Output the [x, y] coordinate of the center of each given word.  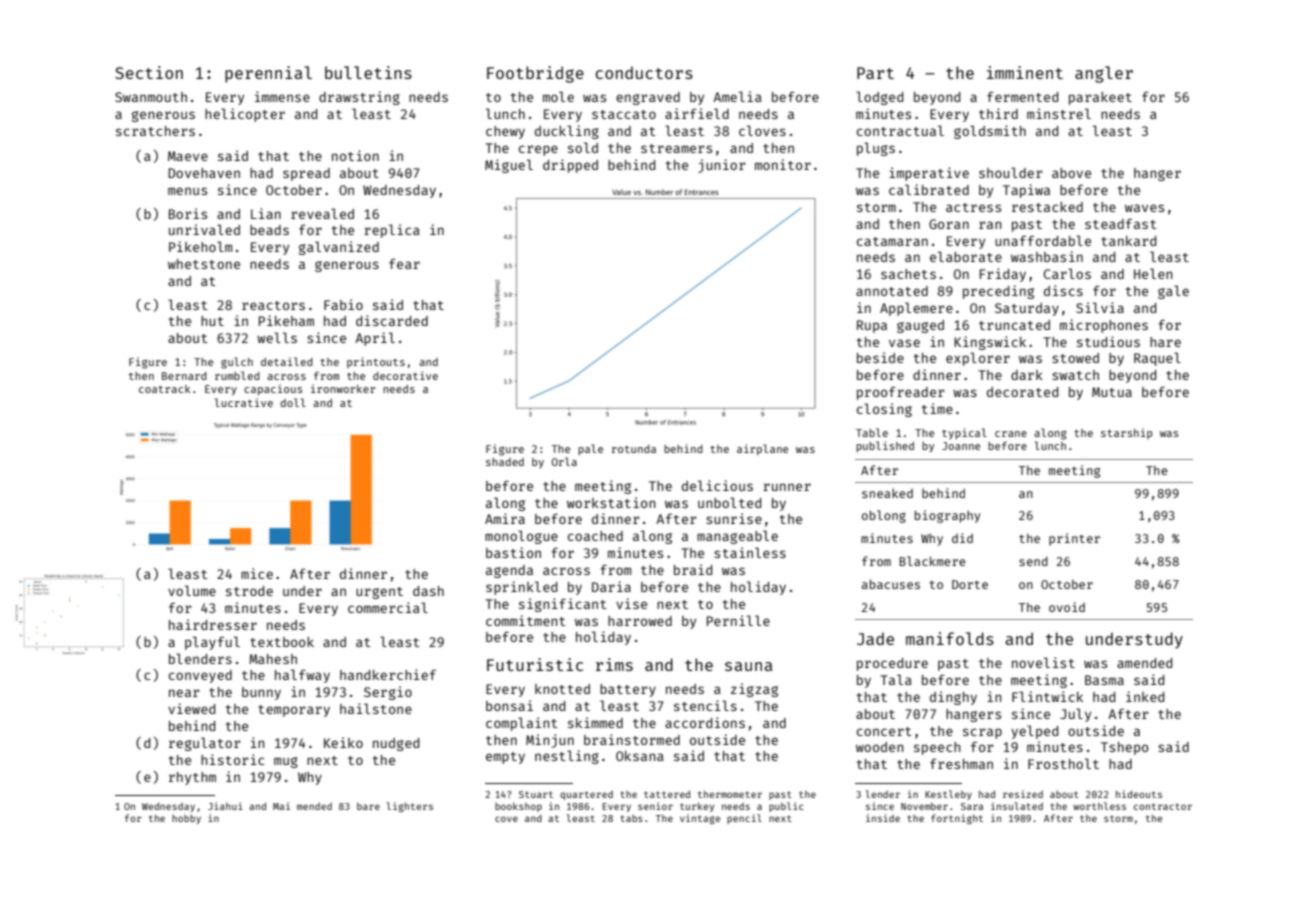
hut [212, 321]
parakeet [1100, 98]
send [1033, 561]
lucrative [244, 402]
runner [787, 487]
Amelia [737, 96]
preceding [998, 292]
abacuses [891, 584]
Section [149, 72]
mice [257, 573]
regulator [205, 744]
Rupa [872, 326]
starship [1126, 433]
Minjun [550, 741]
